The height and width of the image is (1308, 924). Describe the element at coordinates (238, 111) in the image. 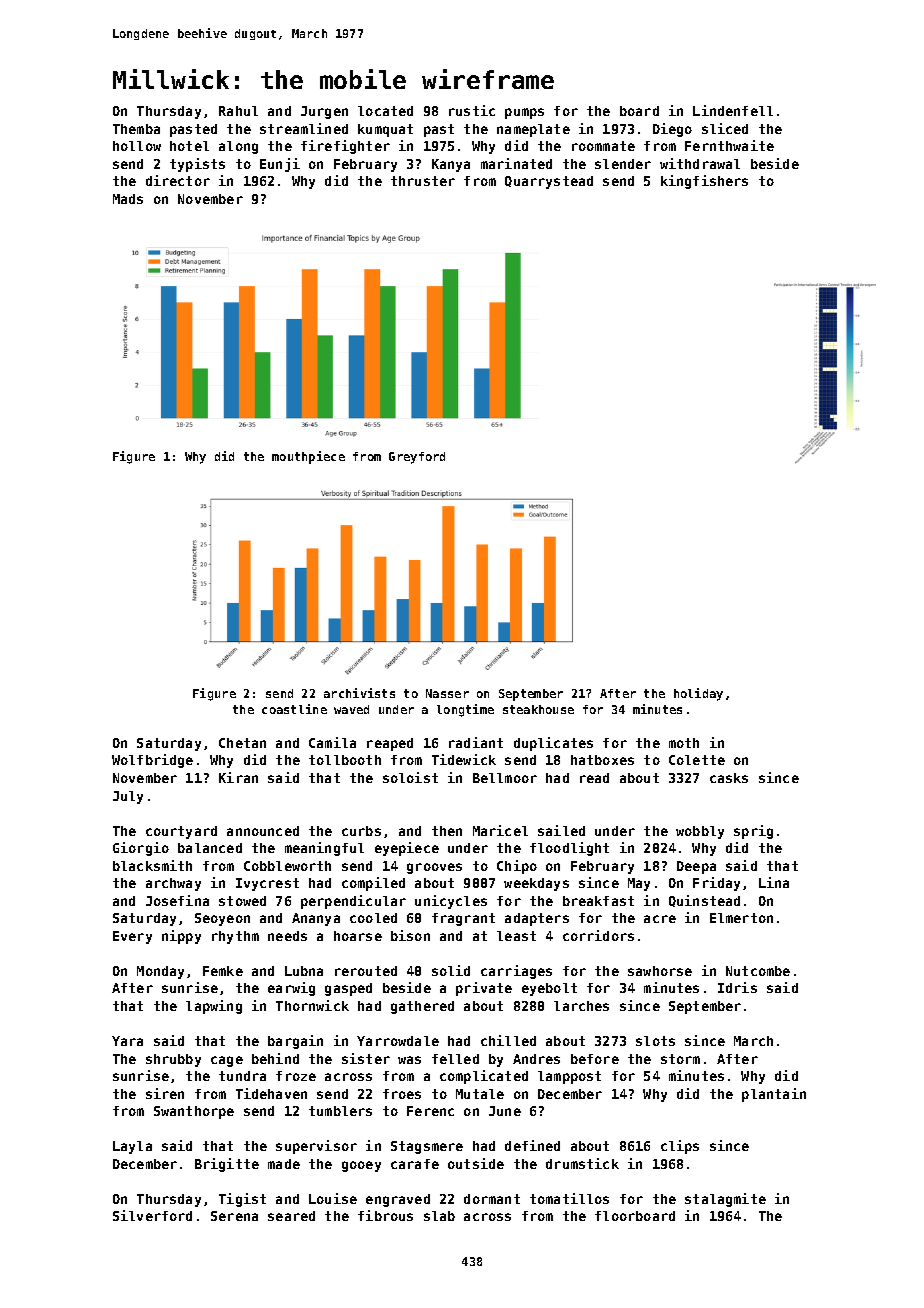

I see `Rahul` at that location.
